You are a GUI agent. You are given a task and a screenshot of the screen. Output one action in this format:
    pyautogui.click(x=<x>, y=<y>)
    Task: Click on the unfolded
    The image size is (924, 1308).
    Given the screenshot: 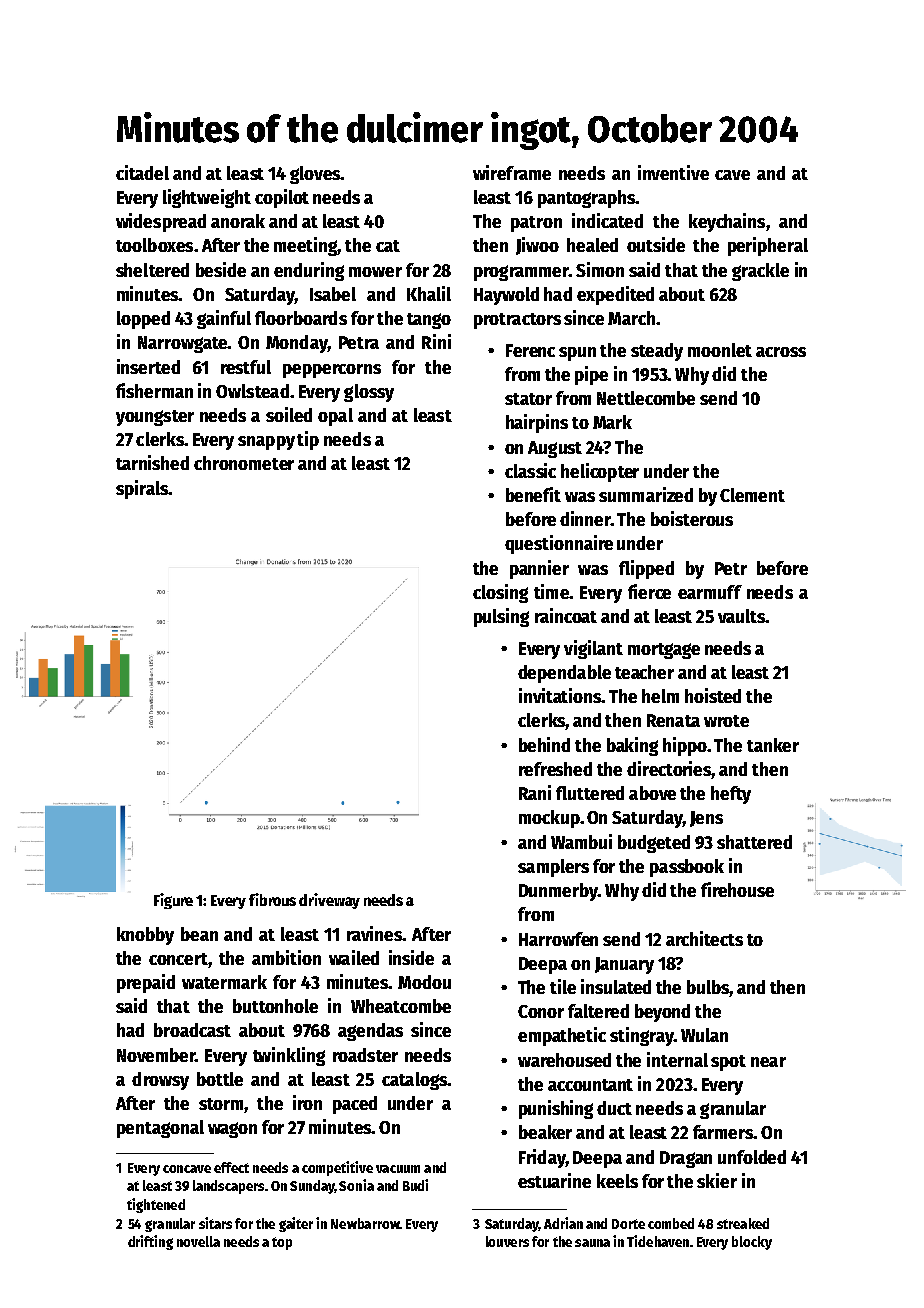 What is the action you would take?
    pyautogui.click(x=752, y=1157)
